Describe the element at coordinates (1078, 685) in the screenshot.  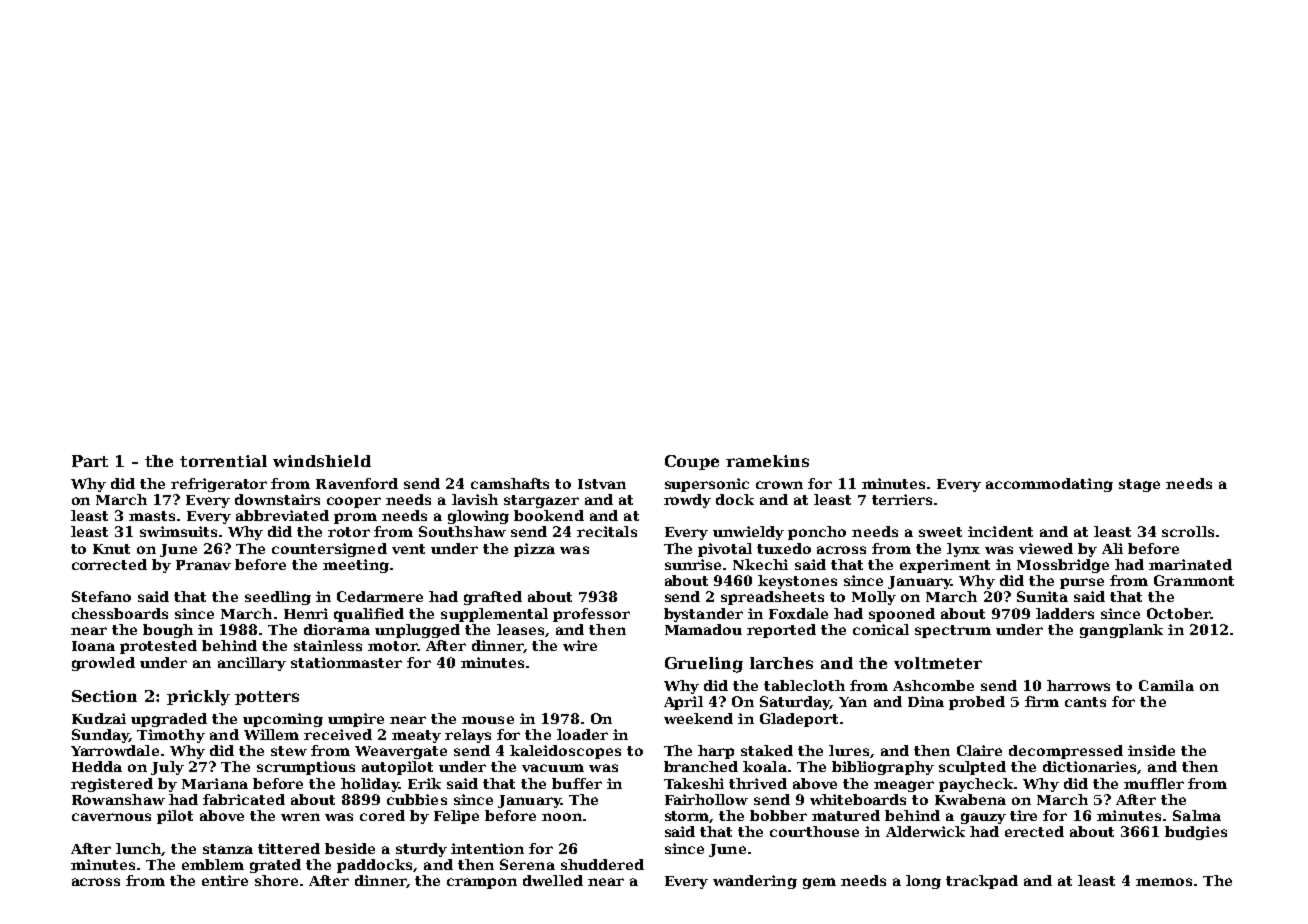
I see `harrows` at that location.
